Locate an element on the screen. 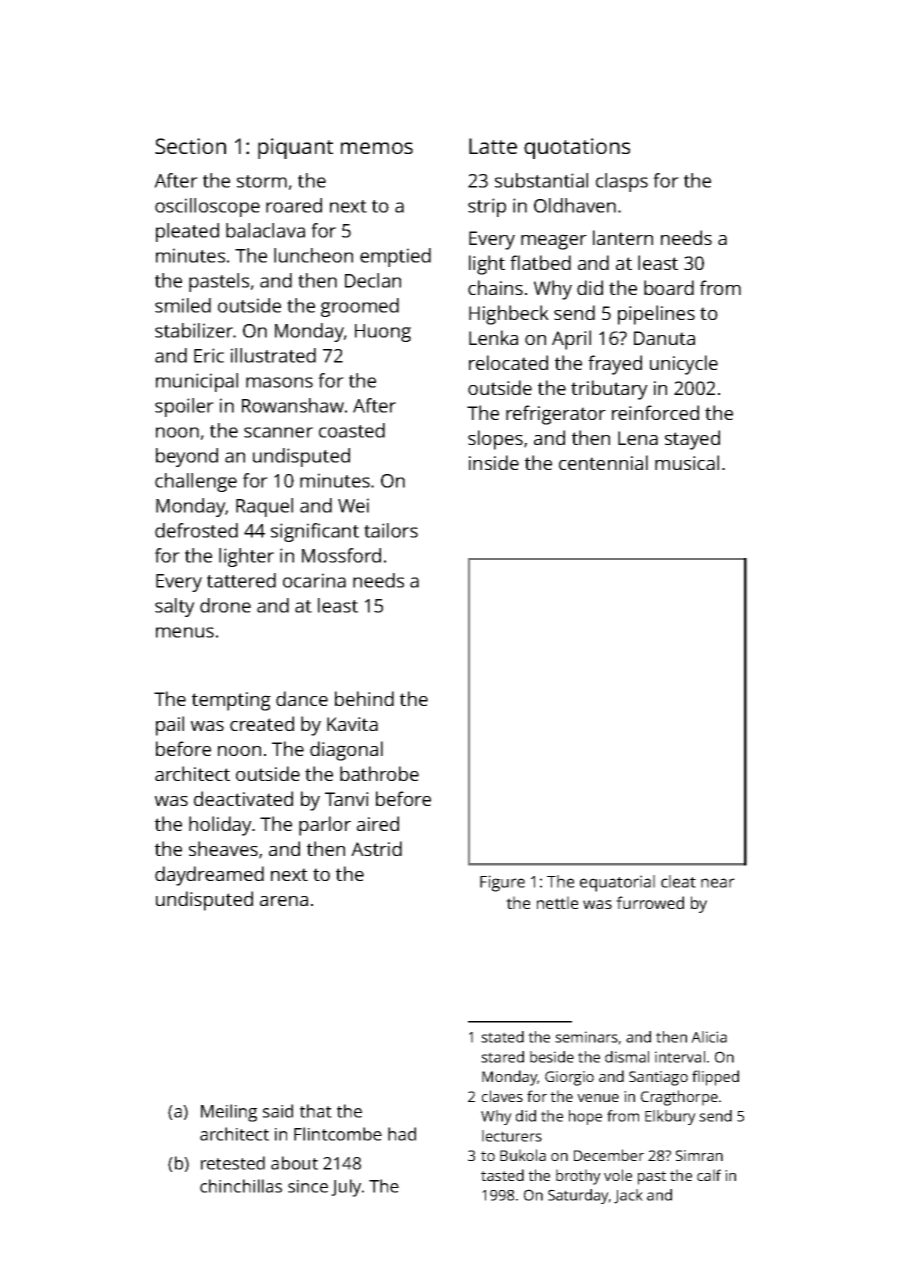 Image resolution: width=901 pixels, height=1279 pixels. cleat is located at coordinates (678, 881).
